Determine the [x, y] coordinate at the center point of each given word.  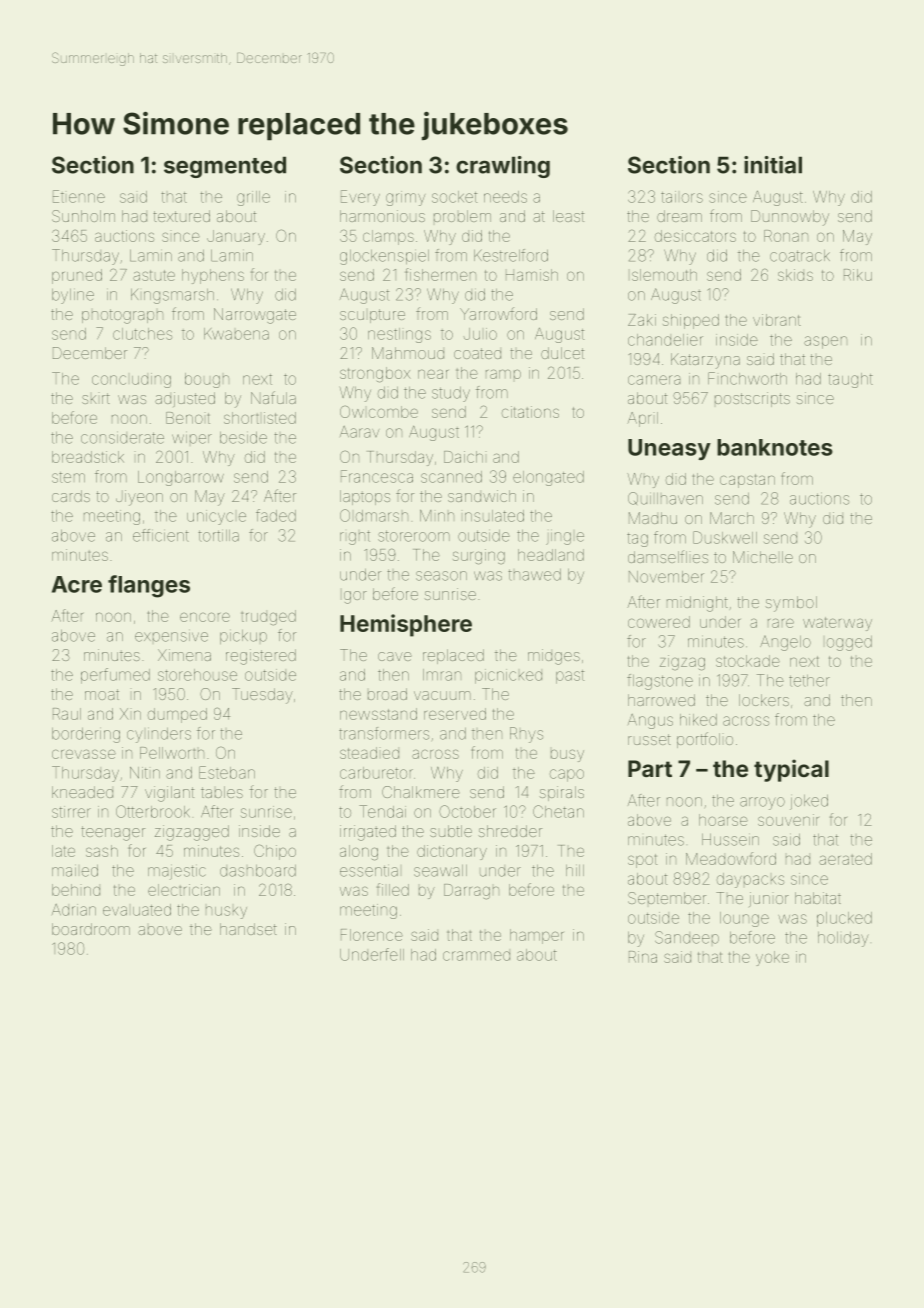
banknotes [775, 447]
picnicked [508, 676]
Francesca [377, 476]
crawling [503, 167]
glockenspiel [384, 257]
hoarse [723, 820]
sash [102, 851]
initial [773, 165]
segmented [225, 167]
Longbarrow [181, 478]
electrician [184, 890]
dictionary [452, 852]
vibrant [777, 320]
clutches [142, 334]
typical [791, 770]
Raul [67, 714]
